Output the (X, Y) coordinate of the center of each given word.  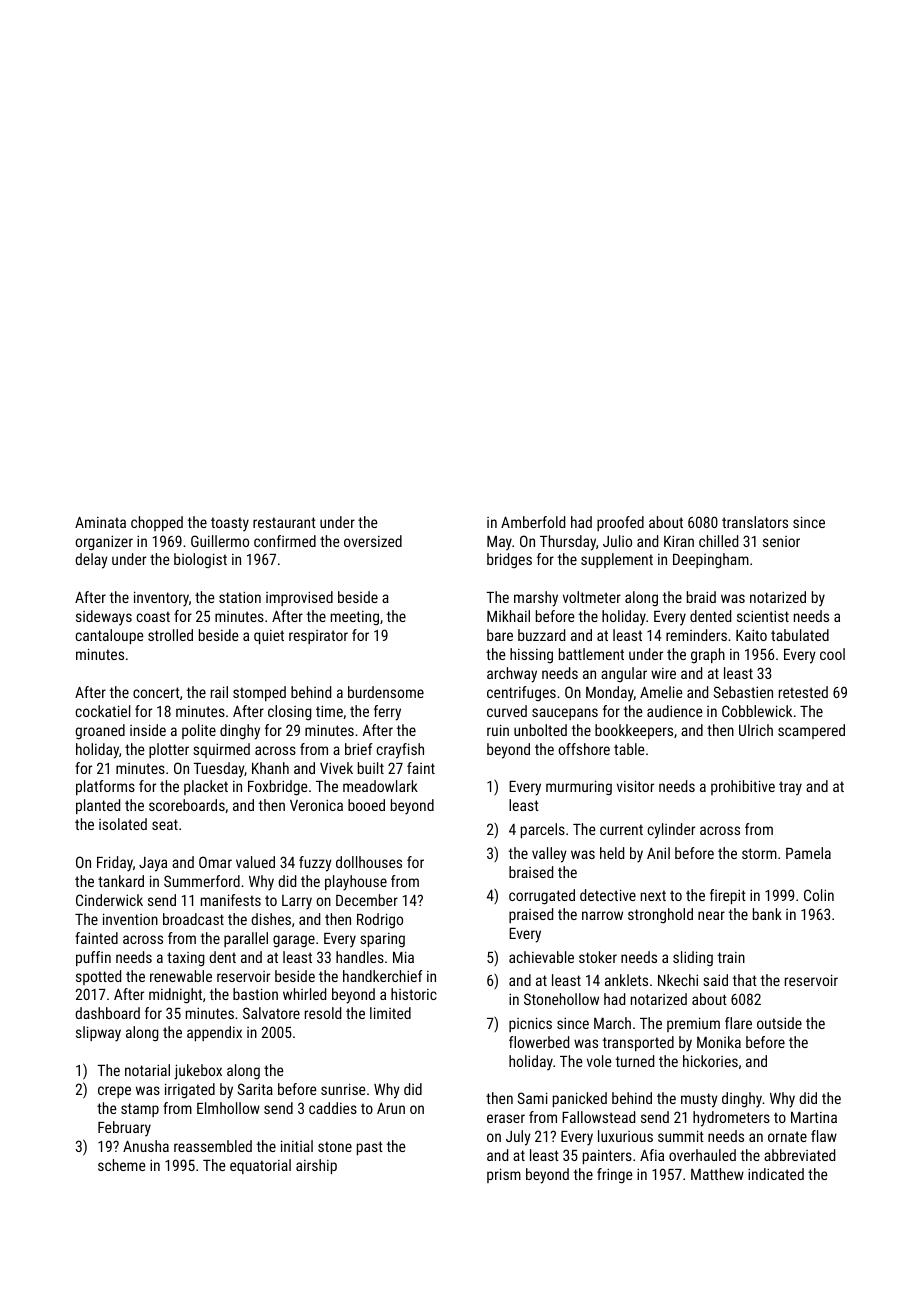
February (124, 1129)
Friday (115, 864)
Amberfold (533, 522)
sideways (104, 618)
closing (290, 713)
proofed (620, 523)
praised (531, 915)
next (653, 895)
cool (832, 654)
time (329, 711)
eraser (506, 1118)
